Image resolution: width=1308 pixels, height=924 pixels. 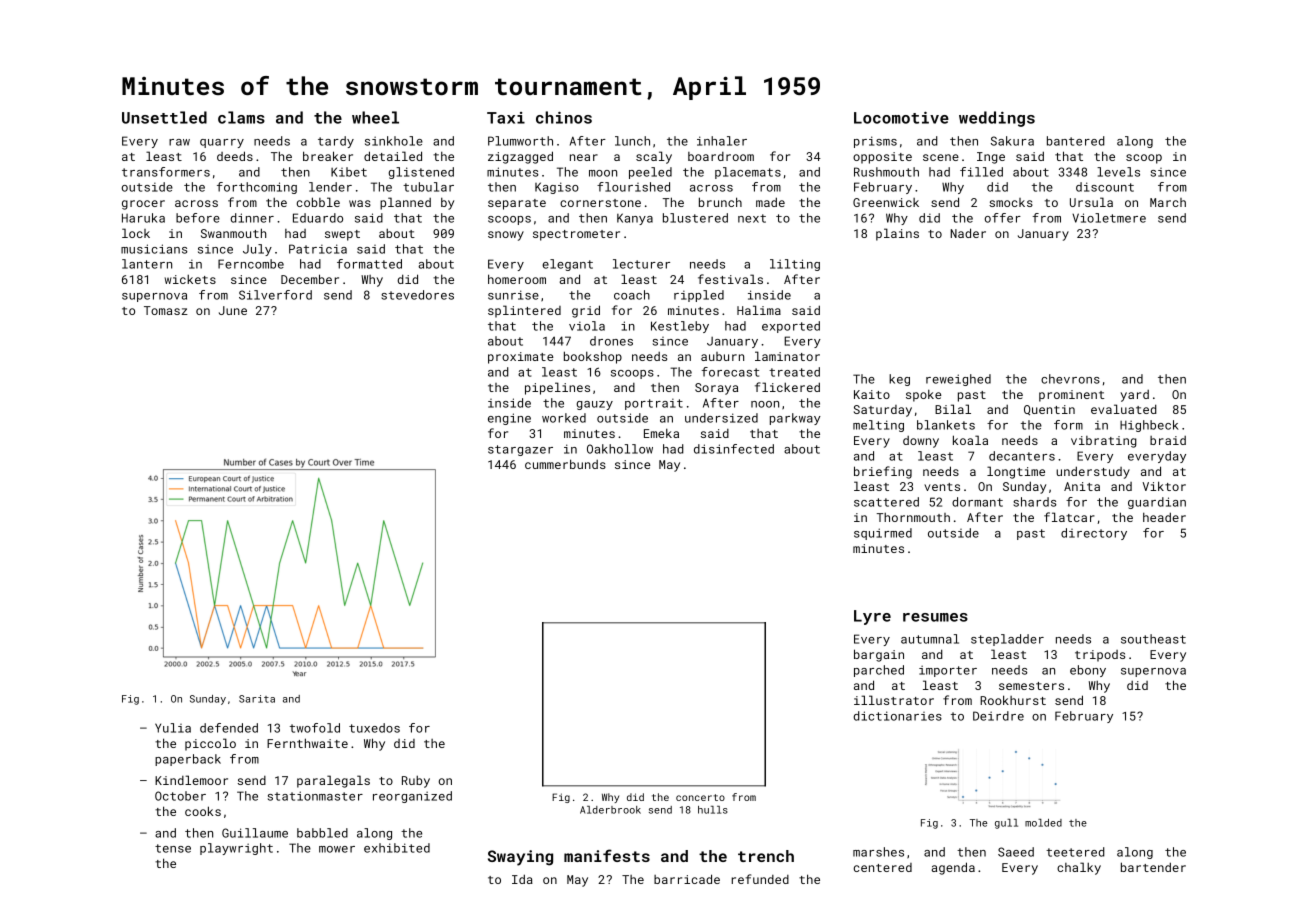 What do you see at coordinates (1109, 218) in the page?
I see `Violetmere` at bounding box center [1109, 218].
